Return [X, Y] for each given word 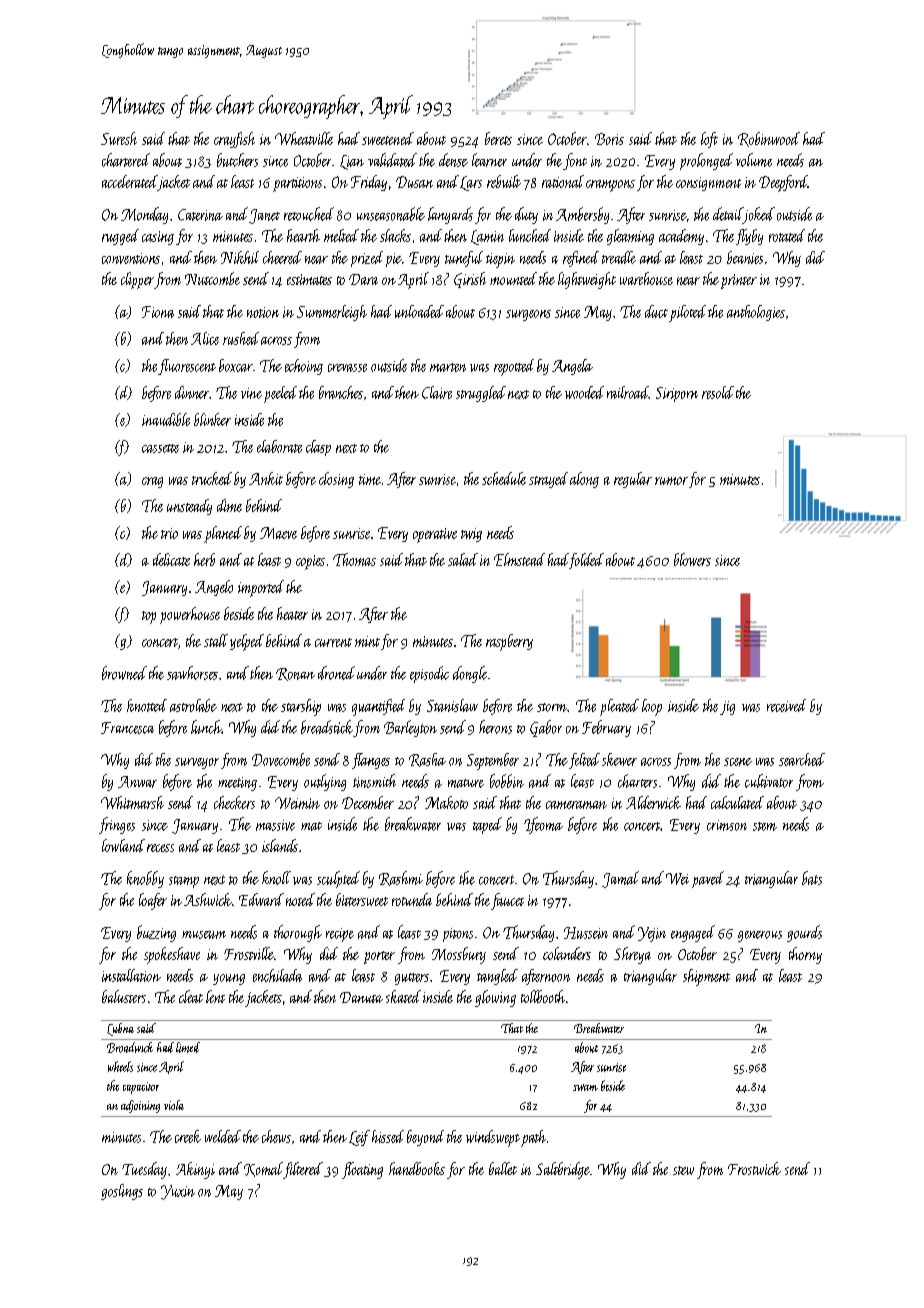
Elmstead [519, 559]
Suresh [119, 138]
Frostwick [754, 1168]
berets [498, 138]
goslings [122, 1192]
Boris [609, 139]
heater [292, 613]
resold [718, 392]
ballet [503, 1168]
